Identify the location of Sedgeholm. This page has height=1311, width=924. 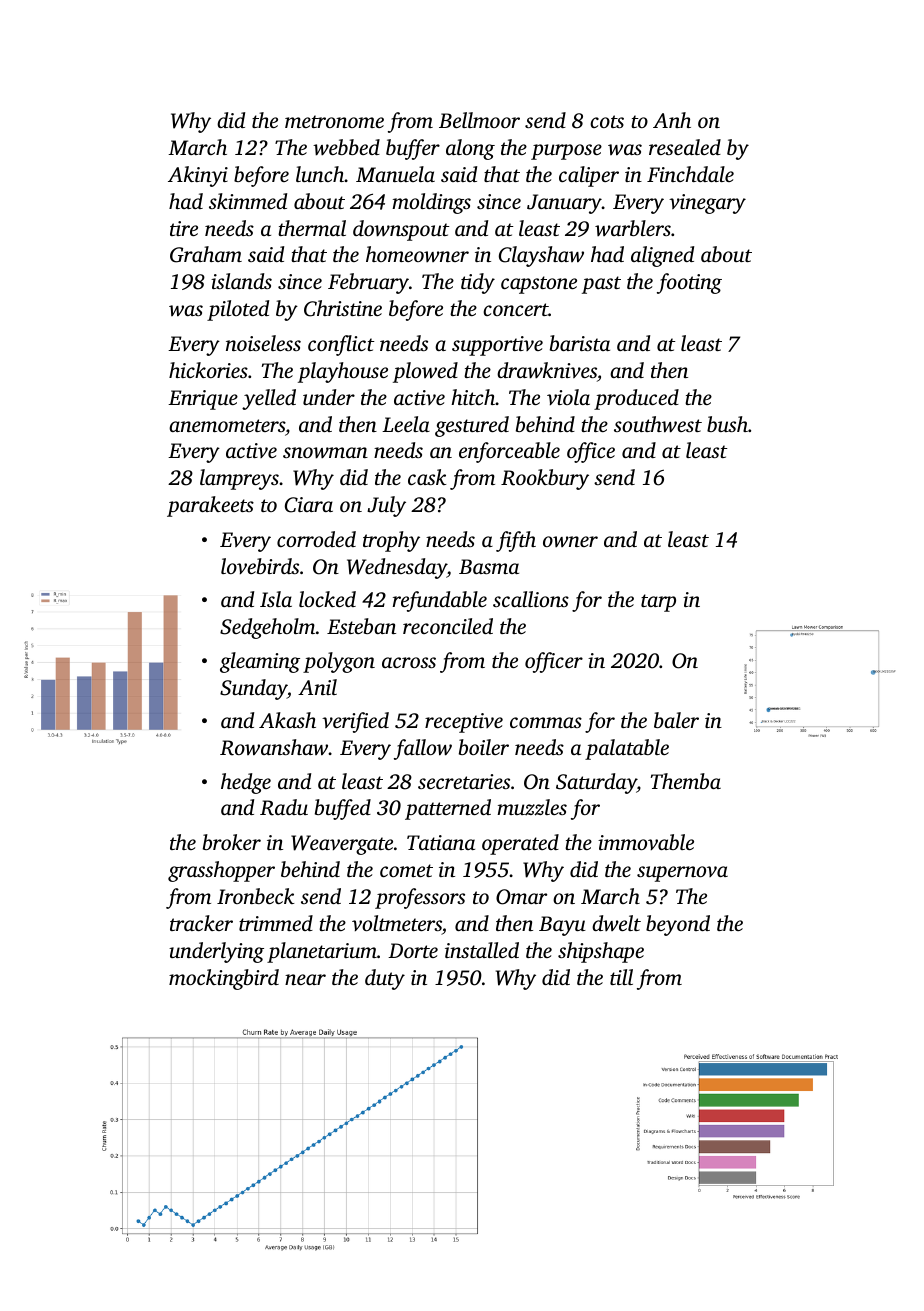
(267, 628).
